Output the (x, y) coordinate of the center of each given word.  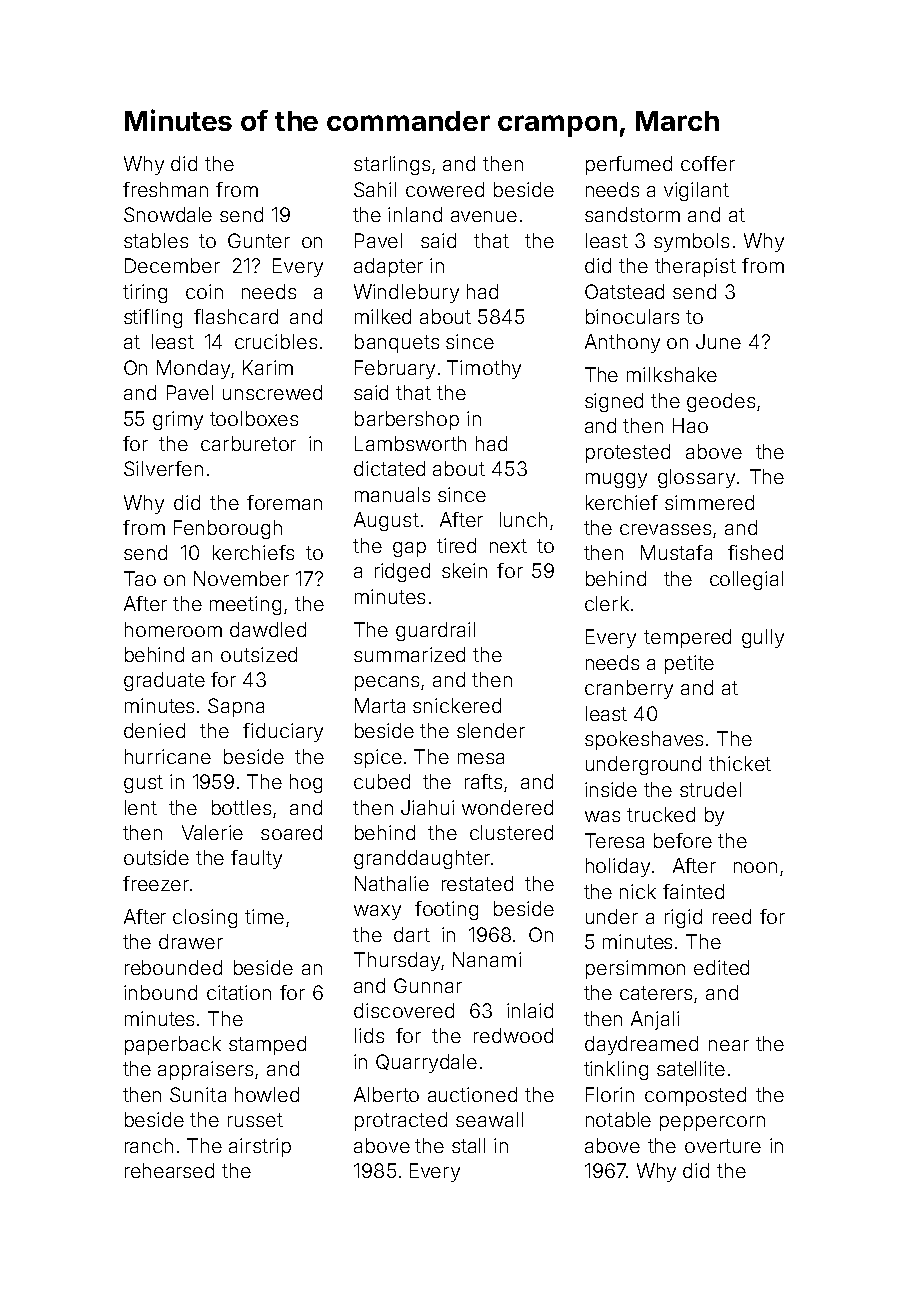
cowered (445, 189)
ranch (149, 1145)
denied (154, 730)
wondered (507, 807)
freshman (165, 189)
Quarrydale (426, 1063)
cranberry (629, 689)
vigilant (696, 191)
